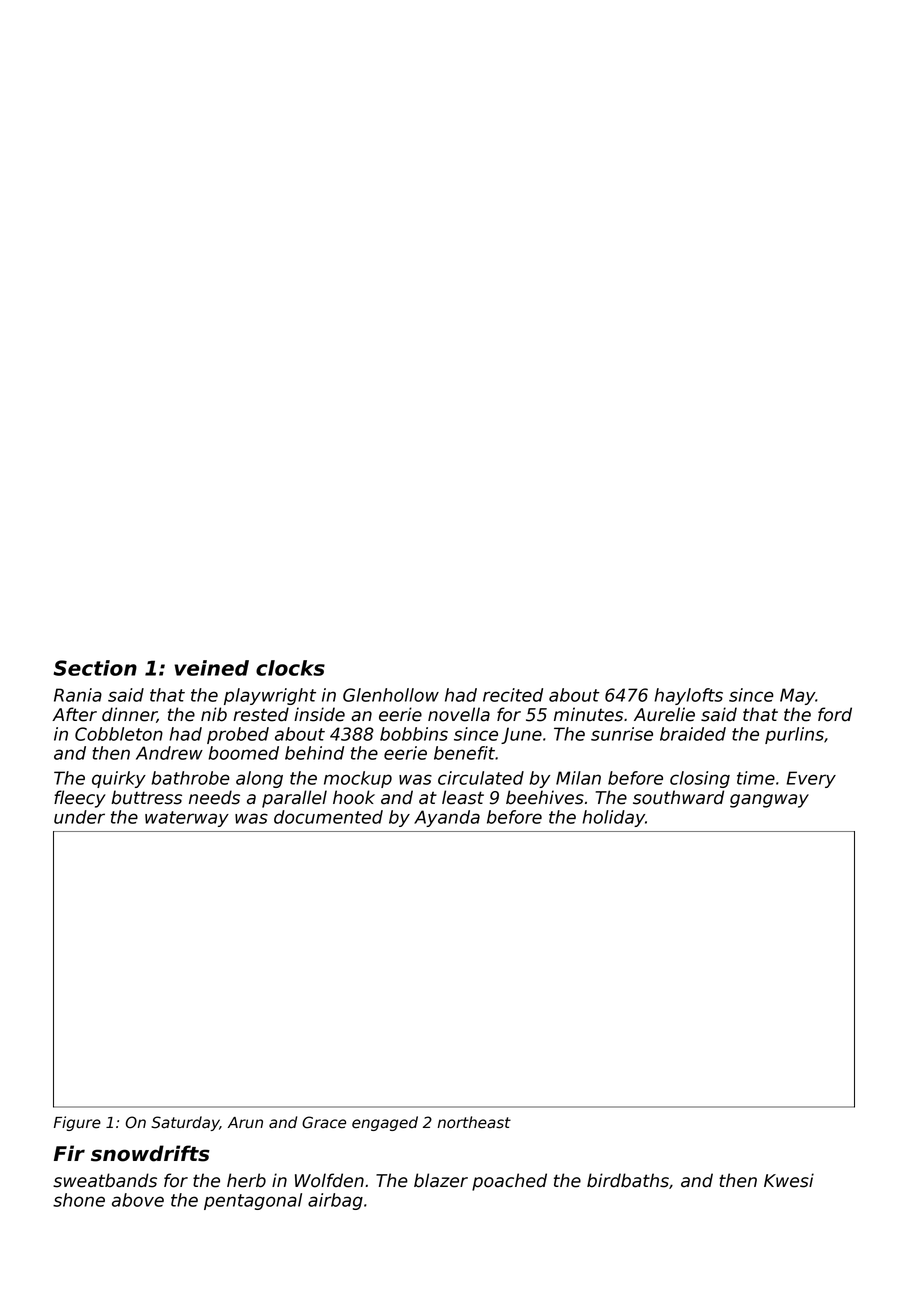 This screenshot has width=908, height=1316. I want to click on under, so click(79, 817).
